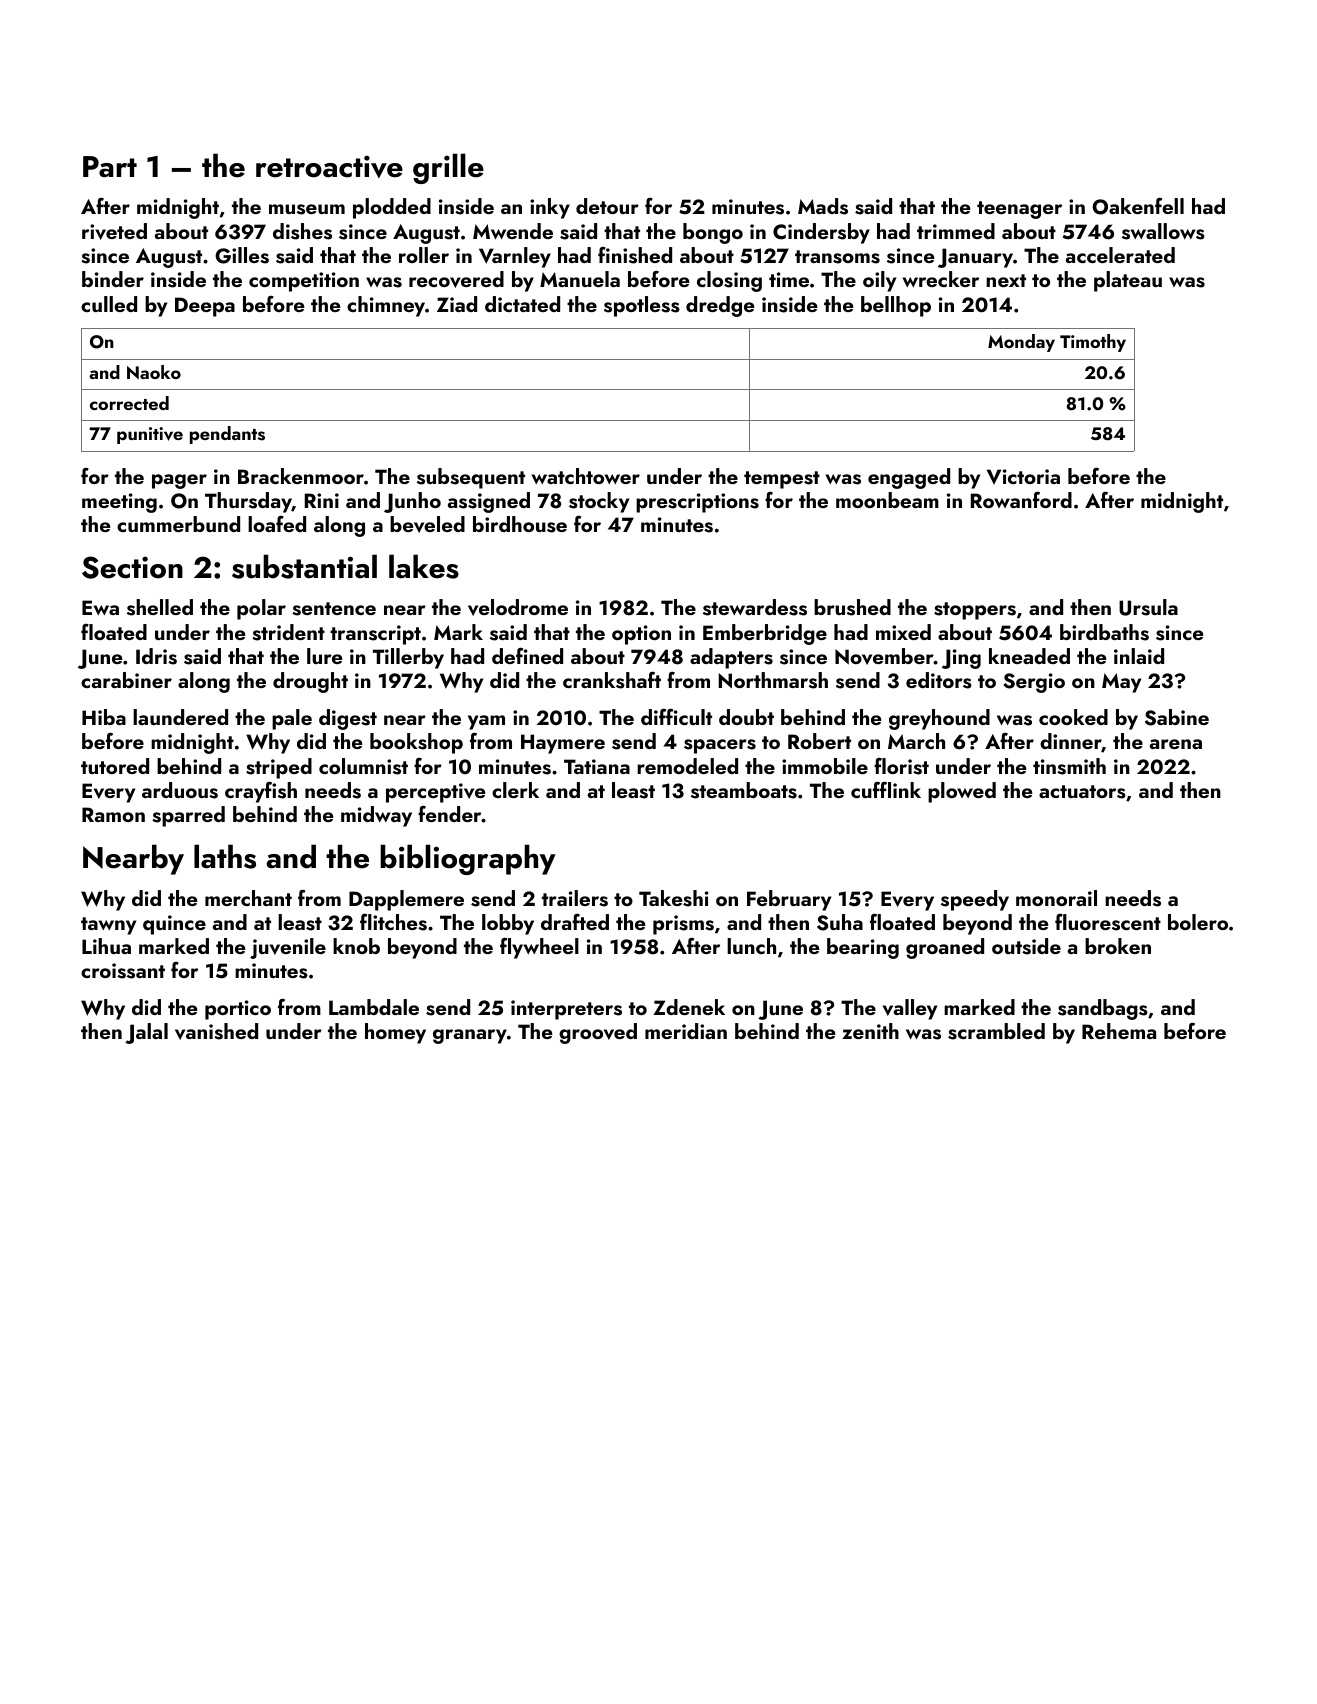 Image resolution: width=1317 pixels, height=1704 pixels. Describe the element at coordinates (731, 658) in the screenshot. I see `adapters` at that location.
